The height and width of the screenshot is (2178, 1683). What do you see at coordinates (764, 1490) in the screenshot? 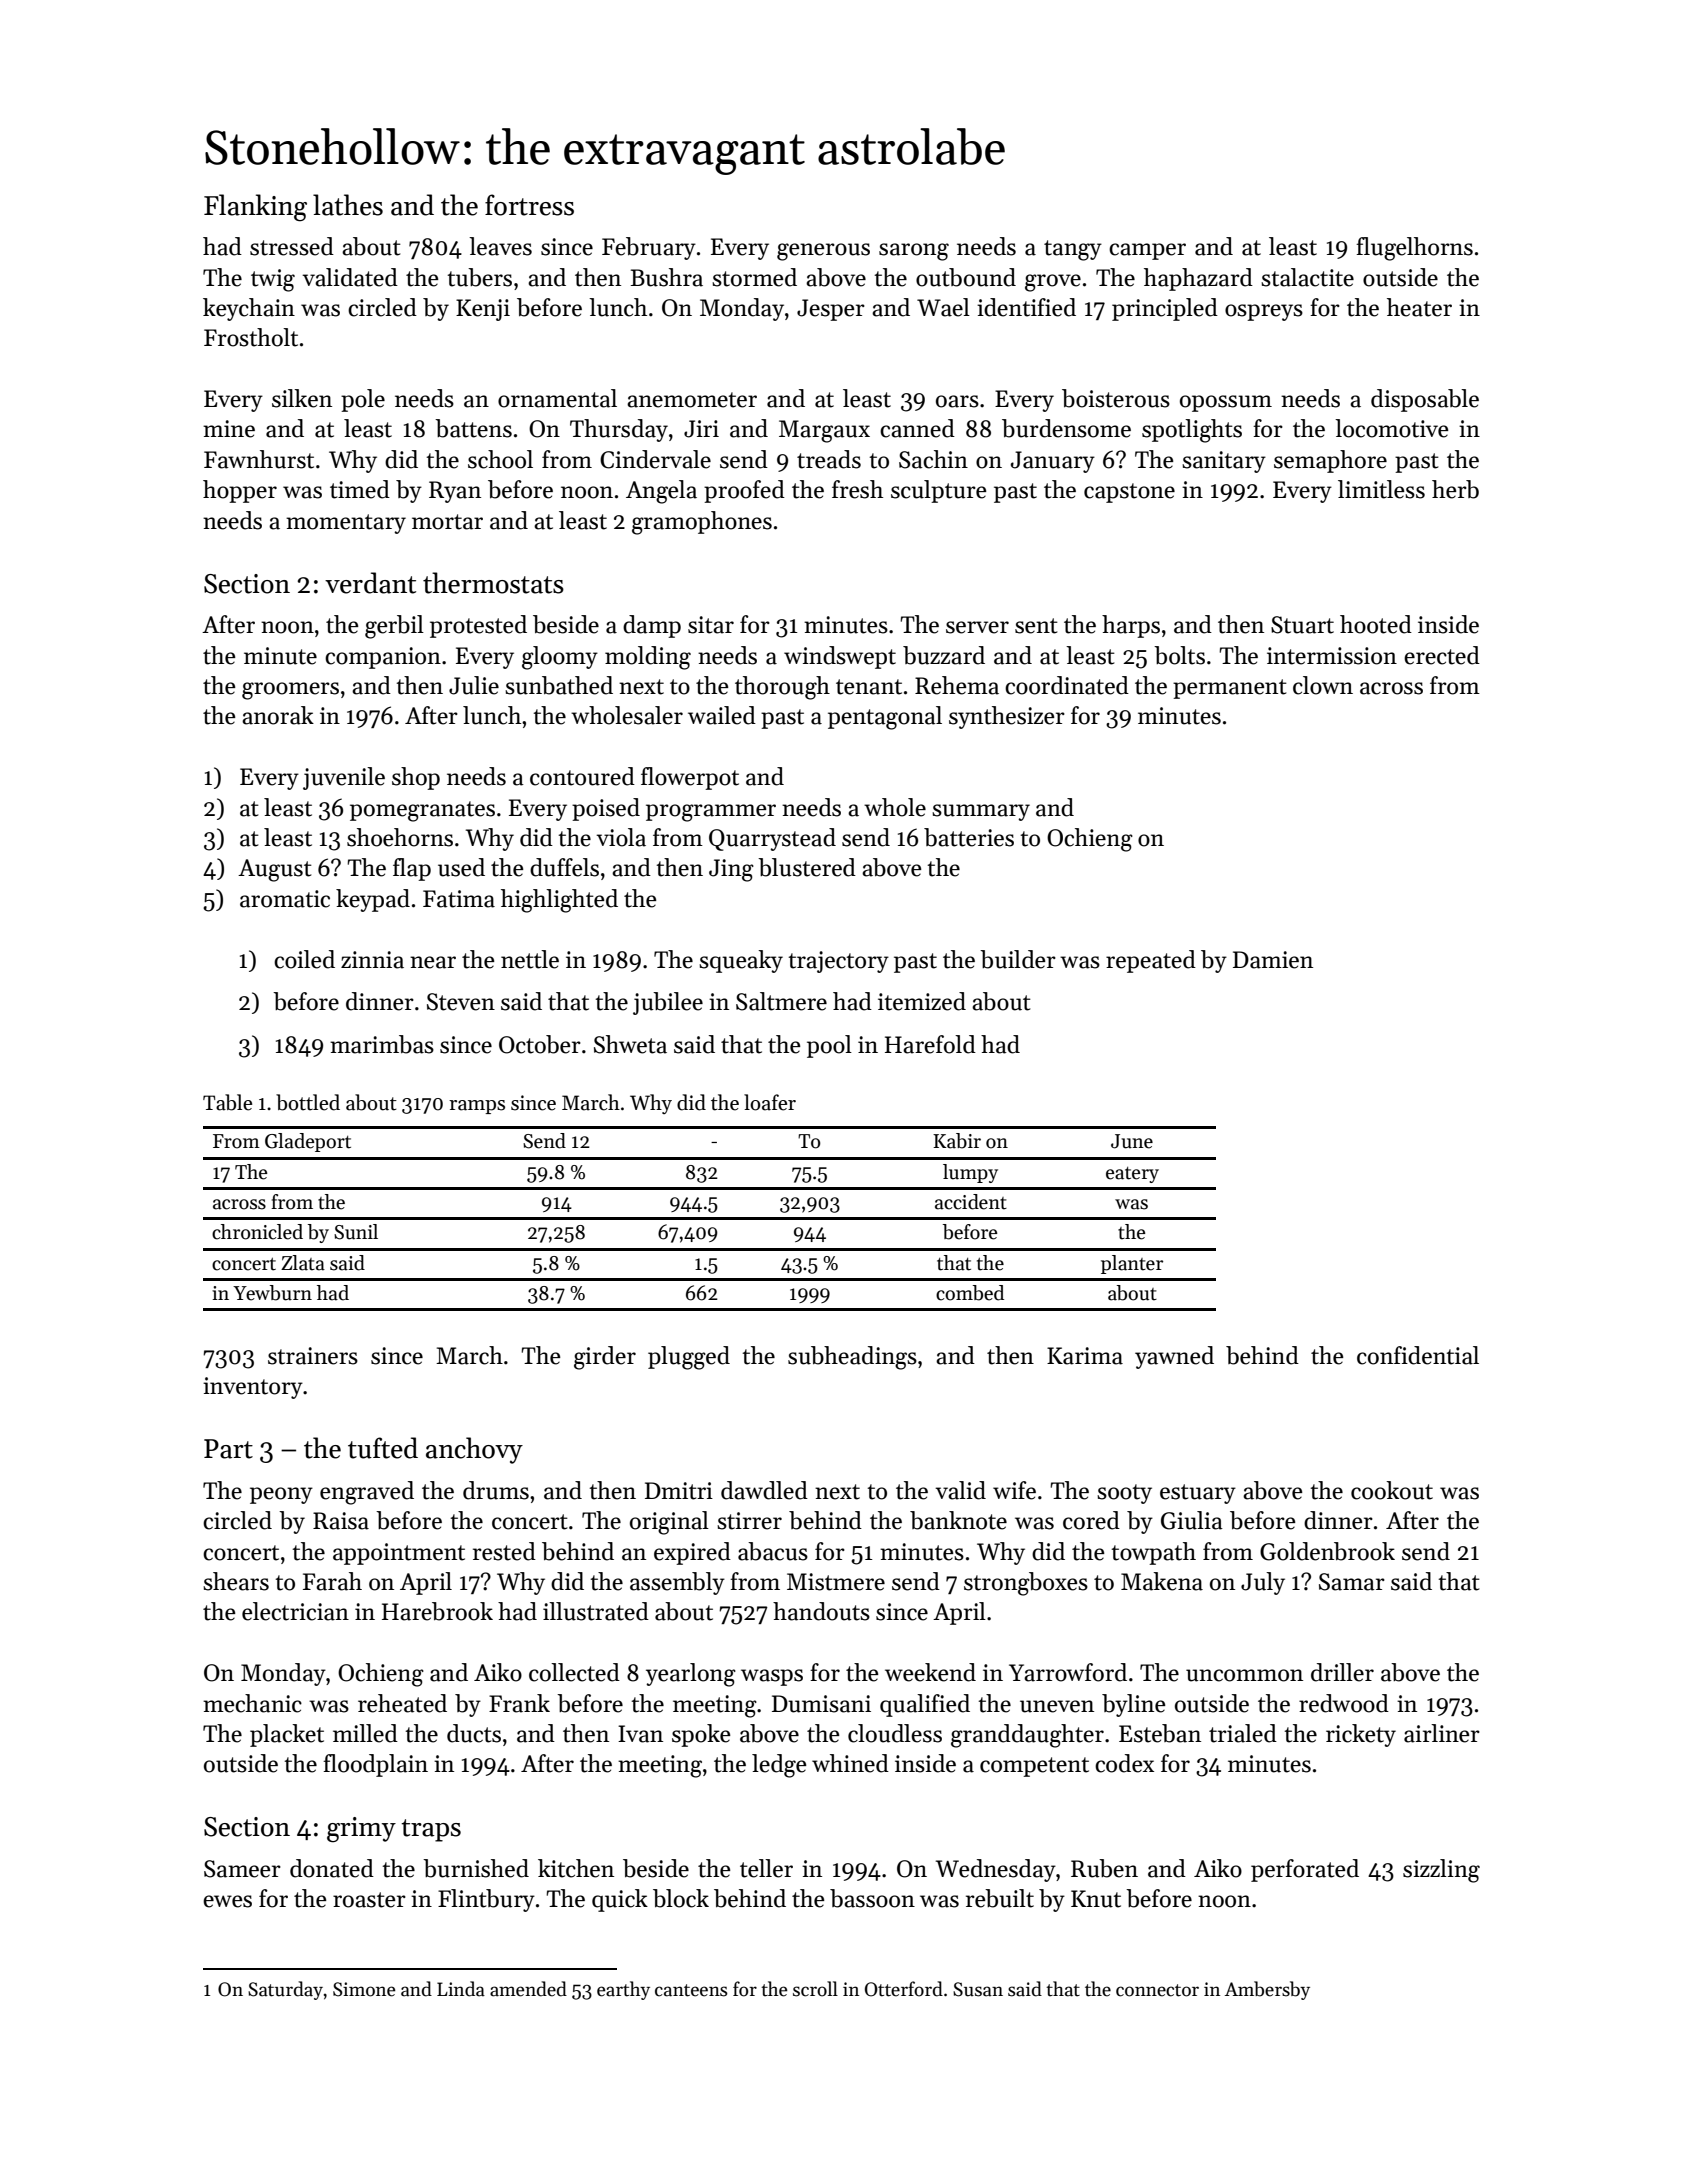
I see `dawdled` at bounding box center [764, 1490].
